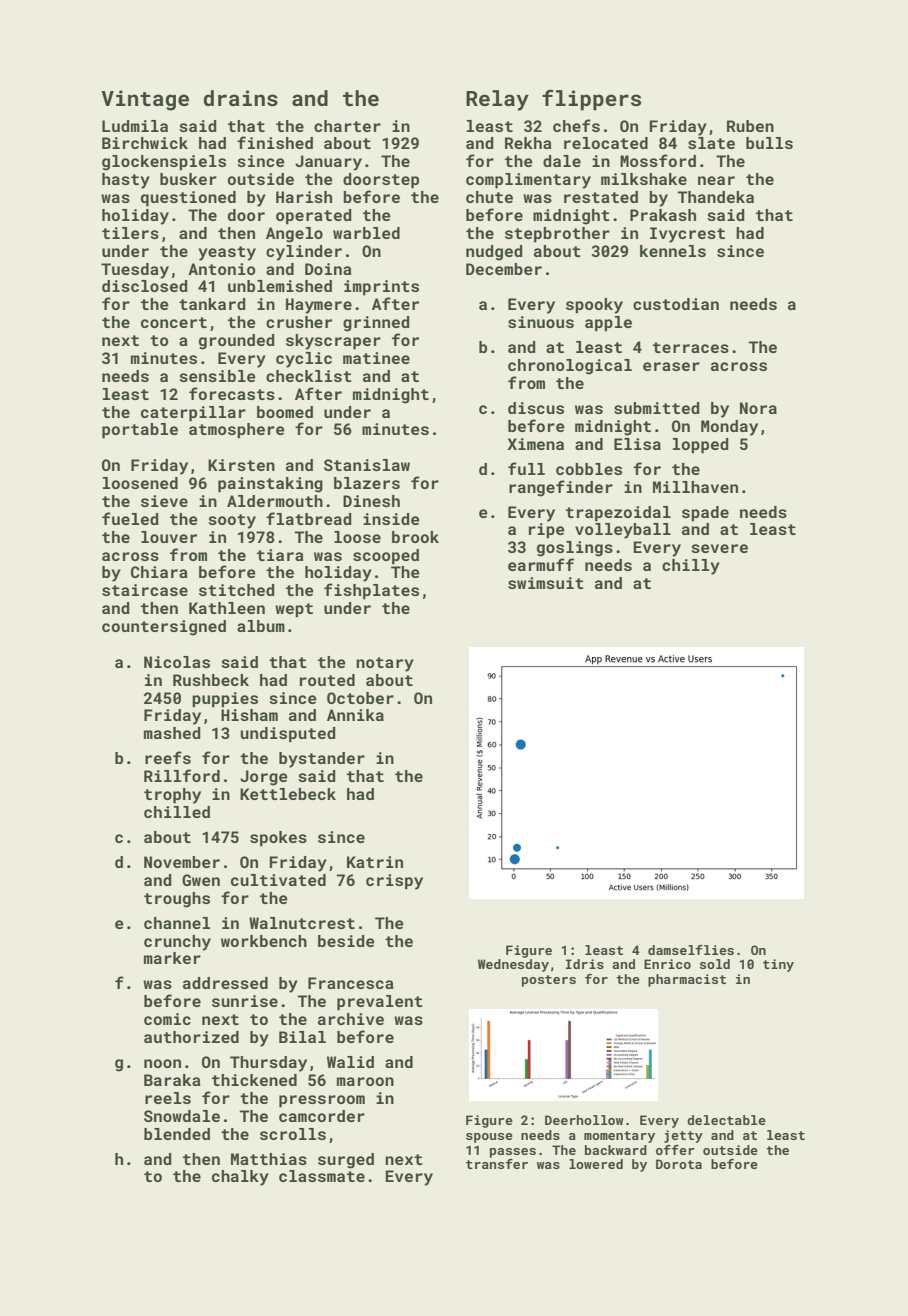 This image has height=1316, width=908. Describe the element at coordinates (304, 197) in the image. I see `Harish` at that location.
